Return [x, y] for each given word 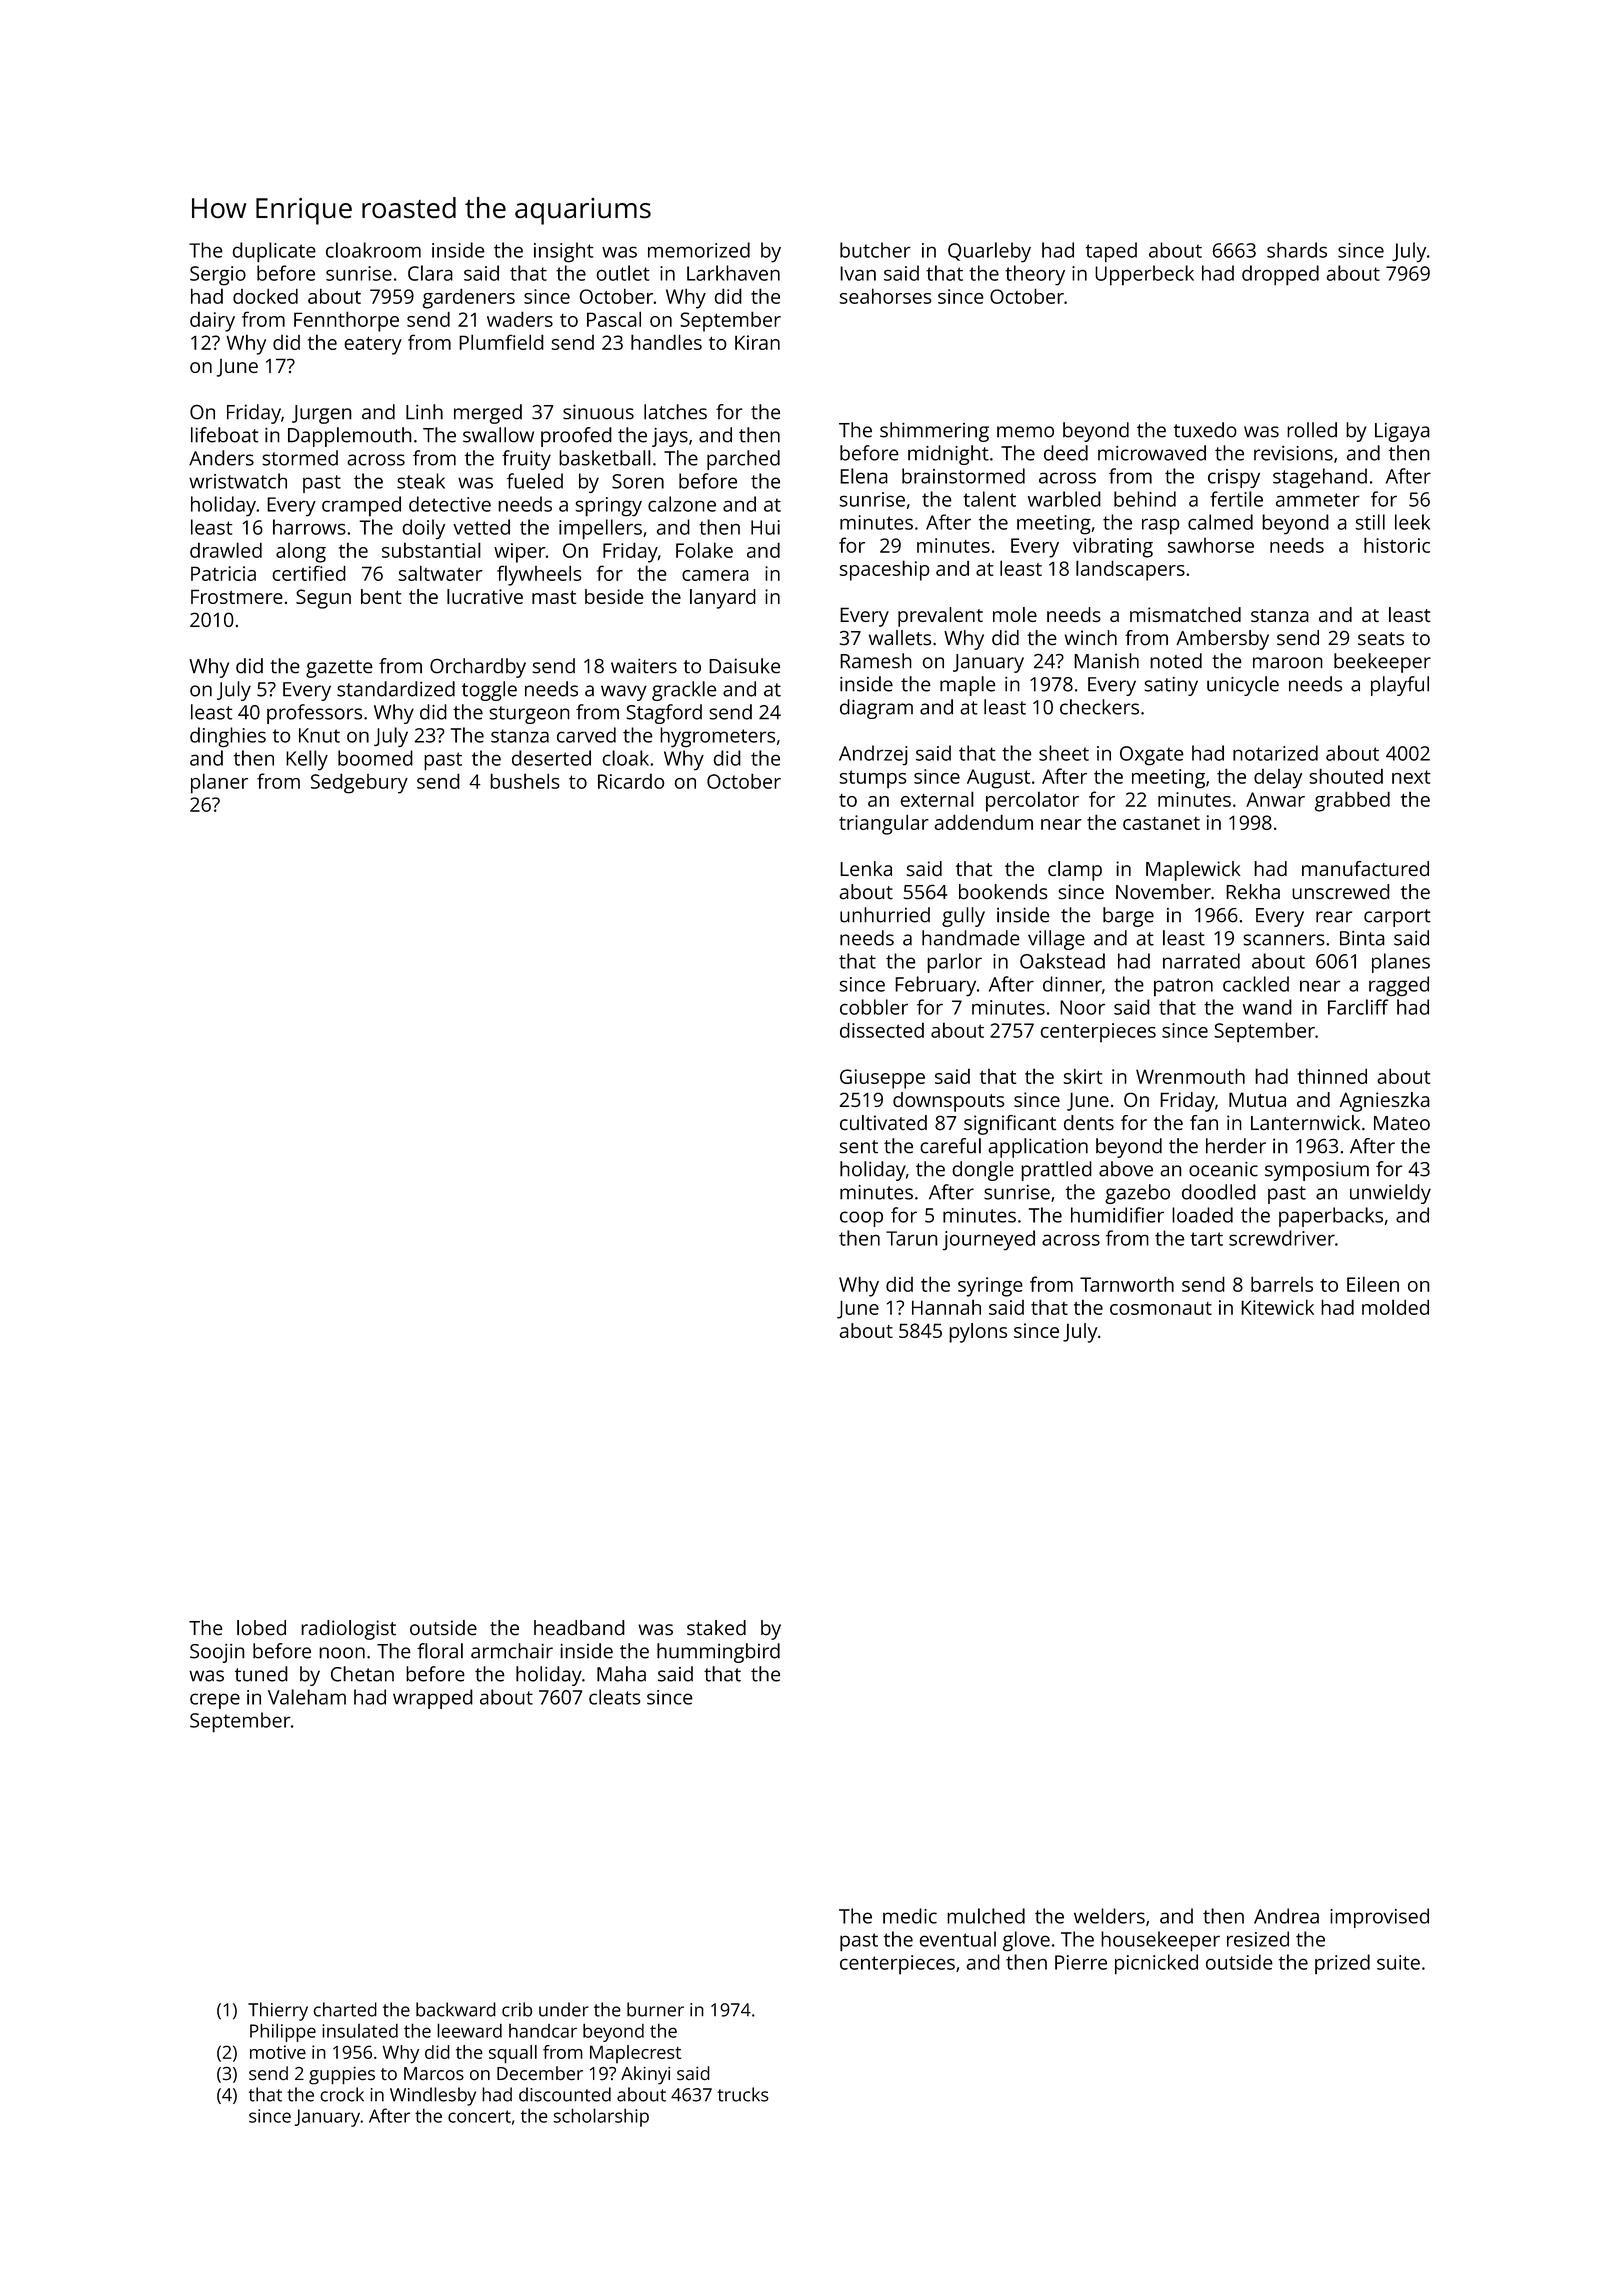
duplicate [274, 252]
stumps [872, 779]
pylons [978, 1333]
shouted [1346, 776]
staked [716, 1628]
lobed [261, 1628]
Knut [319, 735]
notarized [1275, 753]
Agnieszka [1385, 1102]
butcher [875, 250]
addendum [984, 822]
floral [440, 1651]
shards [1297, 250]
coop [861, 1219]
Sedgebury [359, 783]
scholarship [601, 2117]
